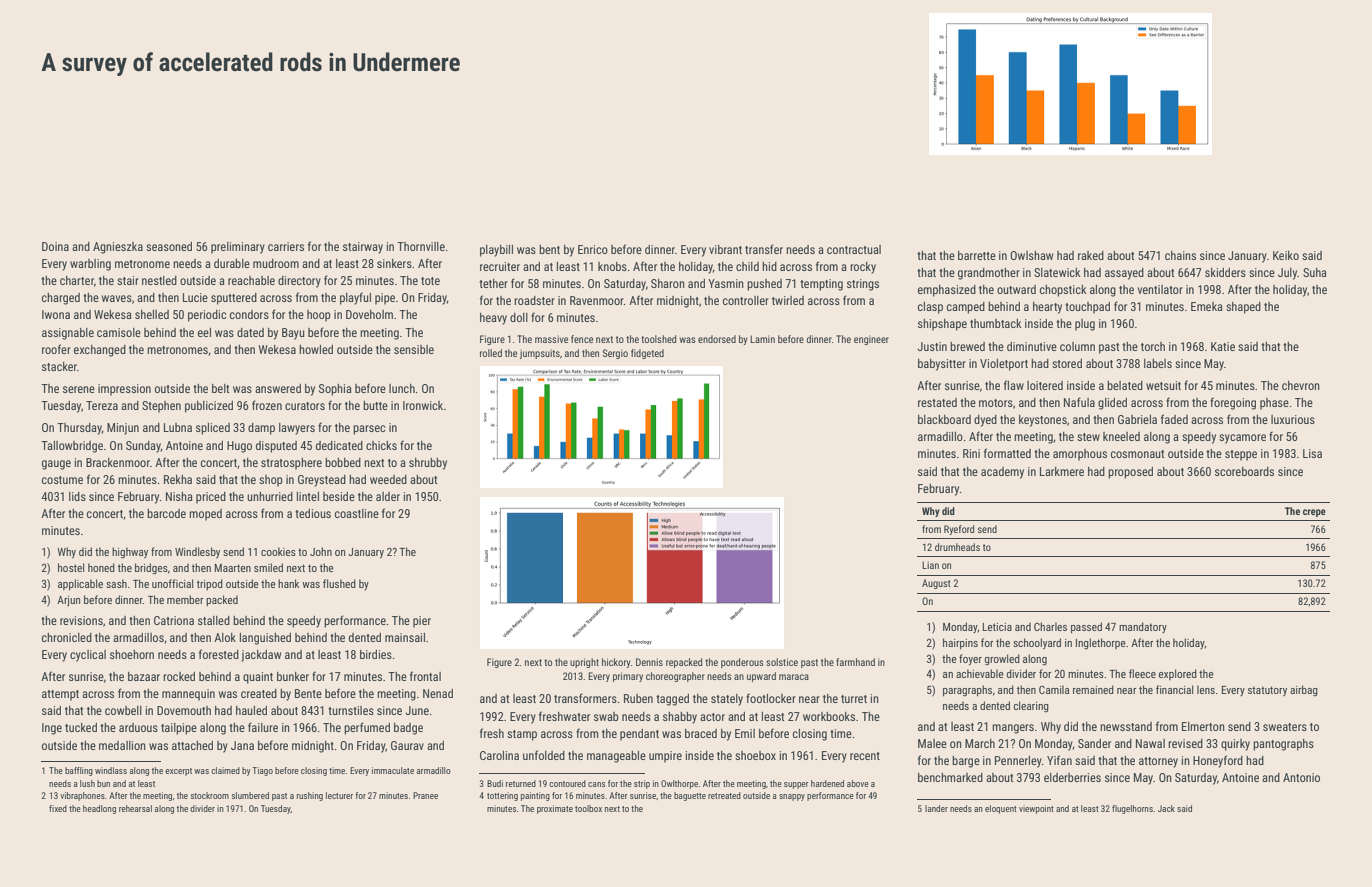 Image resolution: width=1372 pixels, height=887 pixels. Describe the element at coordinates (930, 565) in the image. I see `Lian` at that location.
